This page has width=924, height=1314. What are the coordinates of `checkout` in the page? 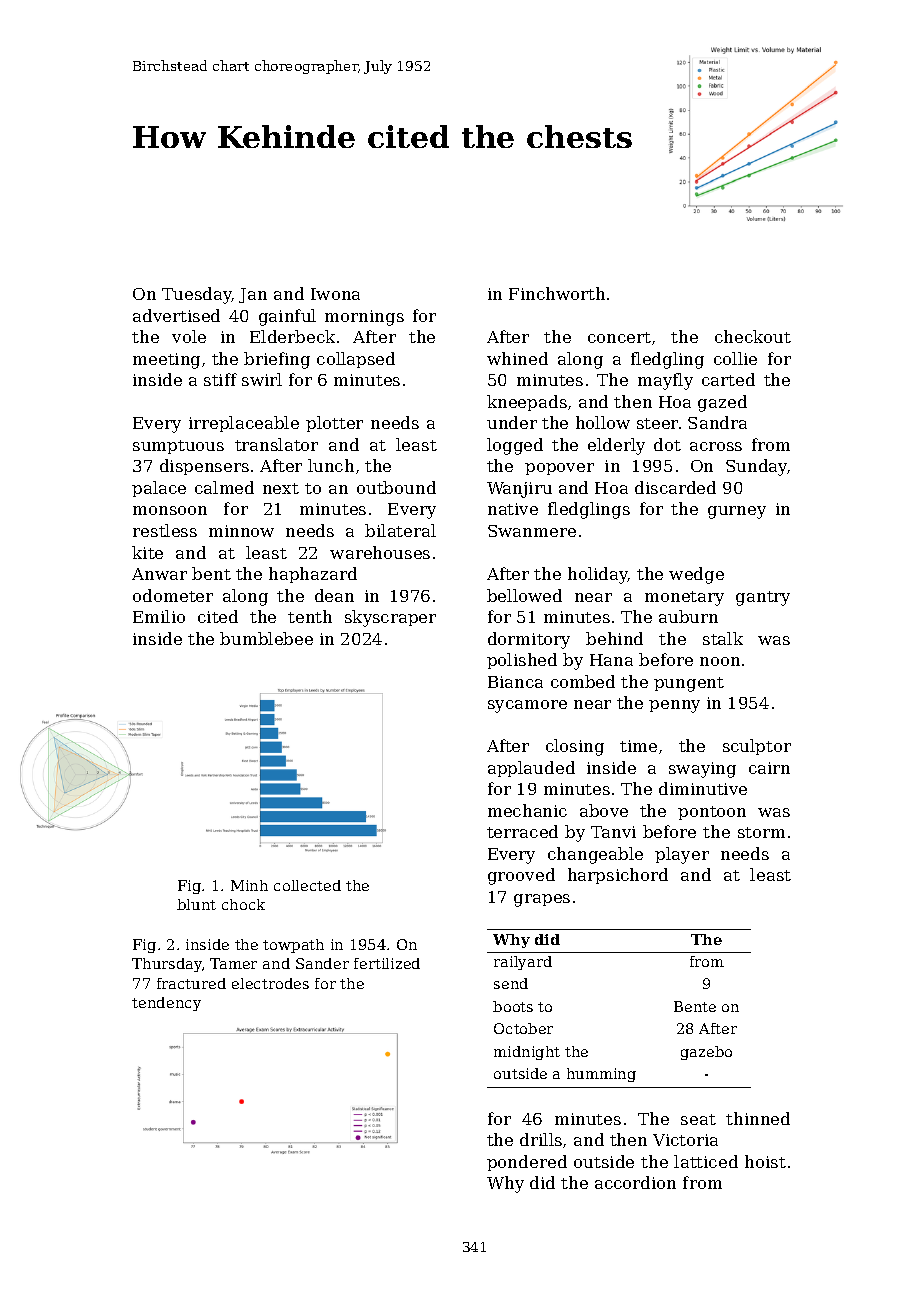 It's located at (753, 336).
